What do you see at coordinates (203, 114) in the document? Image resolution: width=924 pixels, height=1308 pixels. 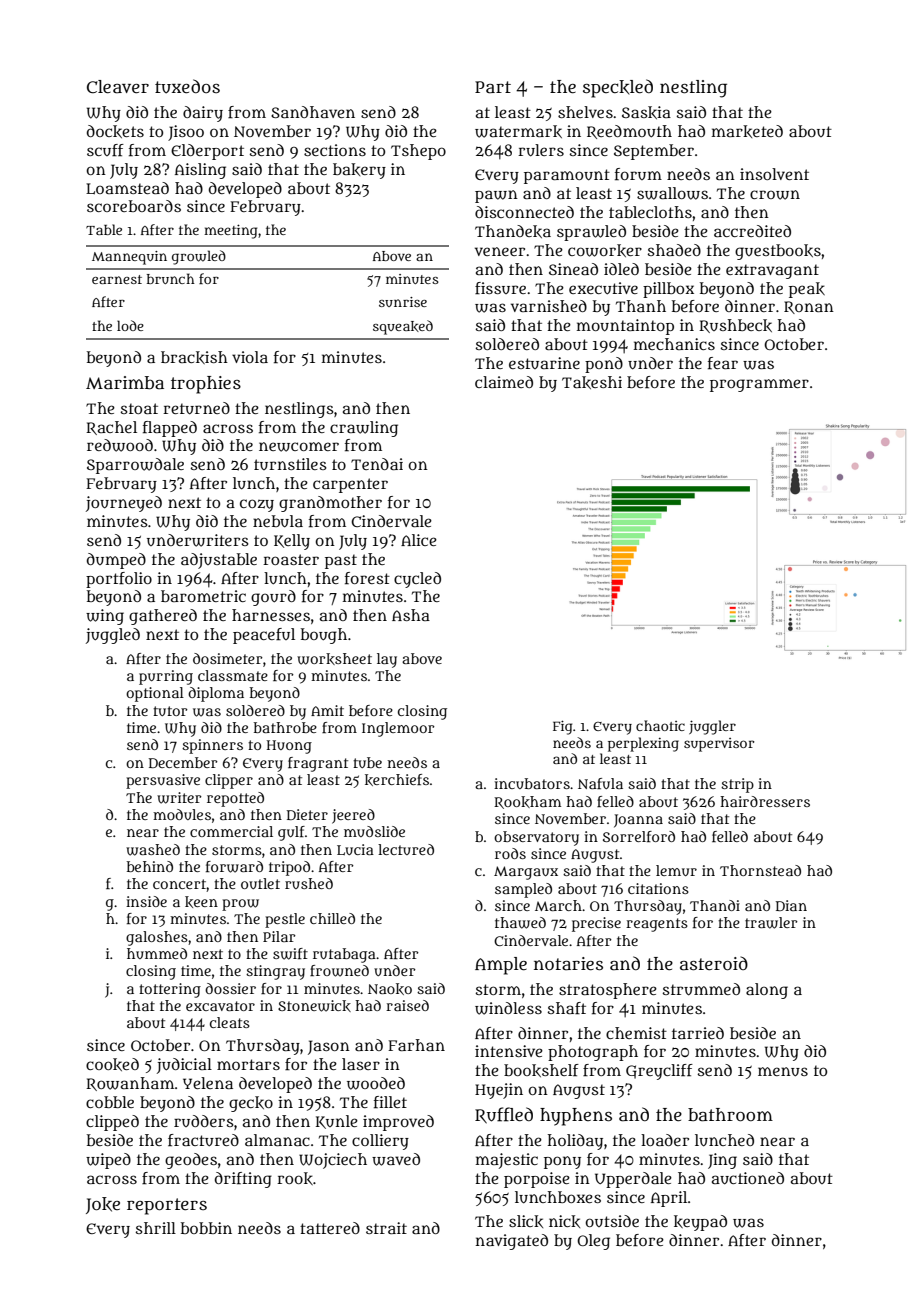 I see `dairy` at bounding box center [203, 114].
